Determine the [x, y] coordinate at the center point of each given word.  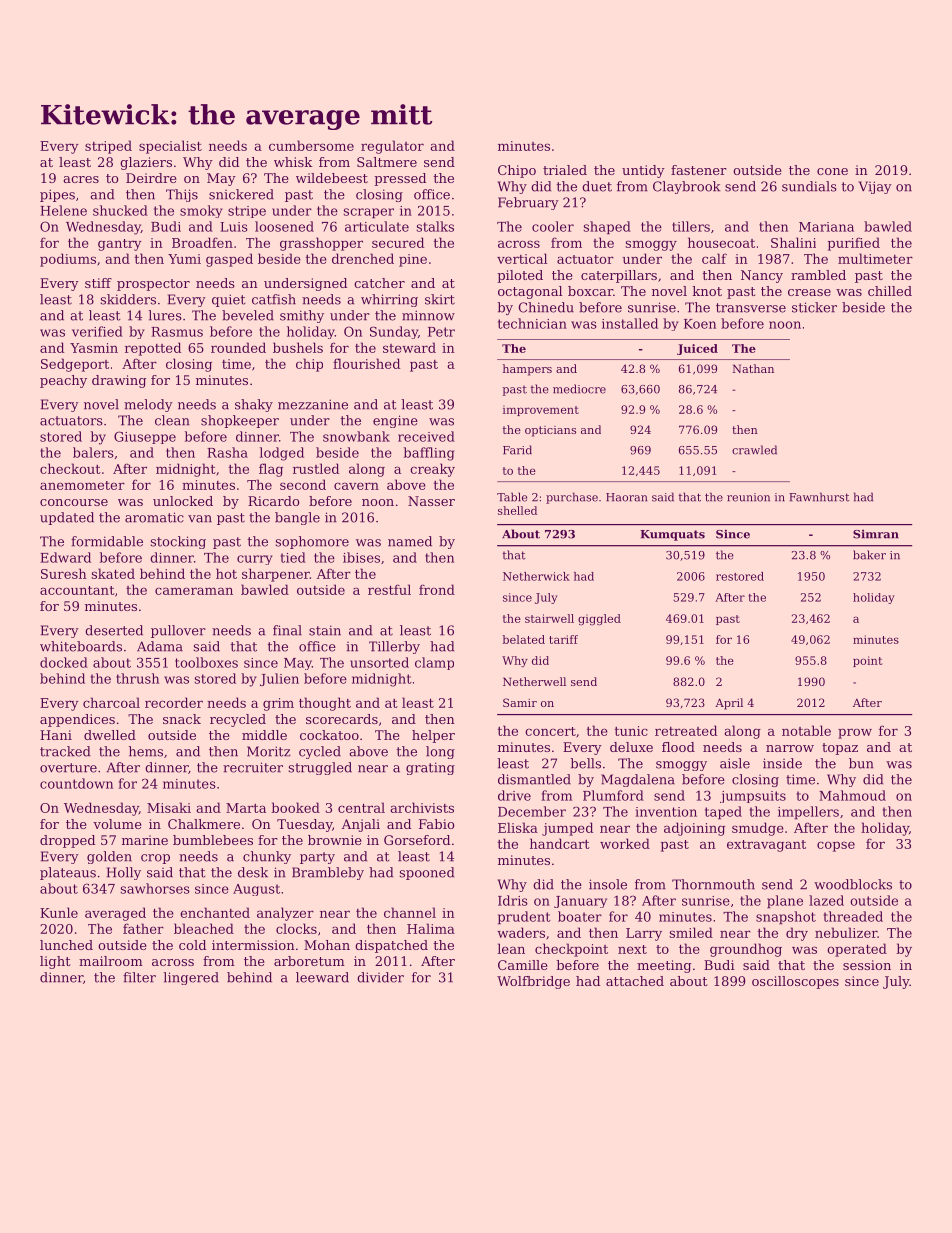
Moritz [268, 751]
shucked [120, 210]
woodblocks [853, 884]
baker [869, 555]
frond [437, 589]
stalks [435, 226]
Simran [876, 534]
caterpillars [619, 276]
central [361, 807]
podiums [68, 260]
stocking [178, 542]
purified [854, 244]
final [287, 630]
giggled [599, 620]
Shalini [793, 242]
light [55, 962]
